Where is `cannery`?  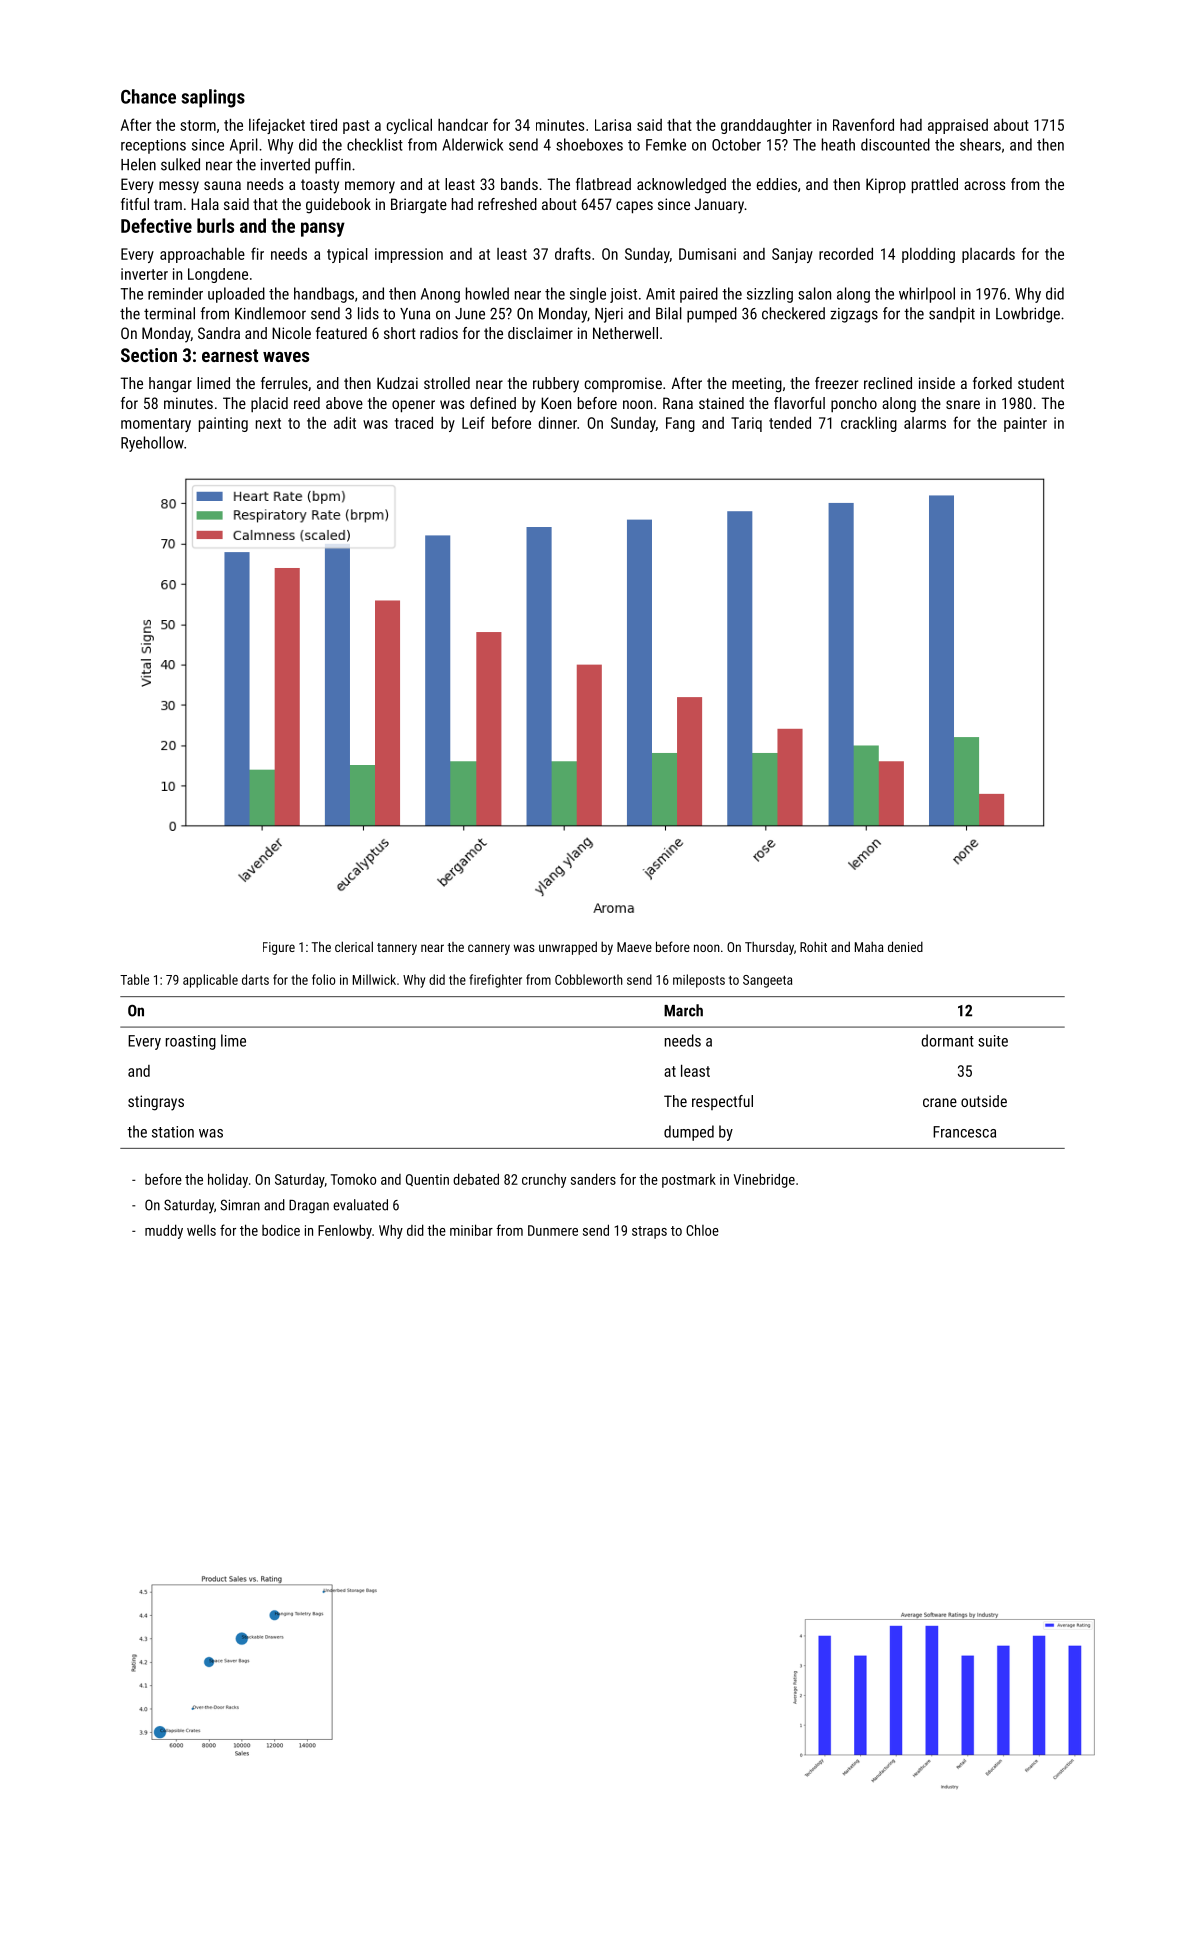
cannery is located at coordinates (489, 949).
